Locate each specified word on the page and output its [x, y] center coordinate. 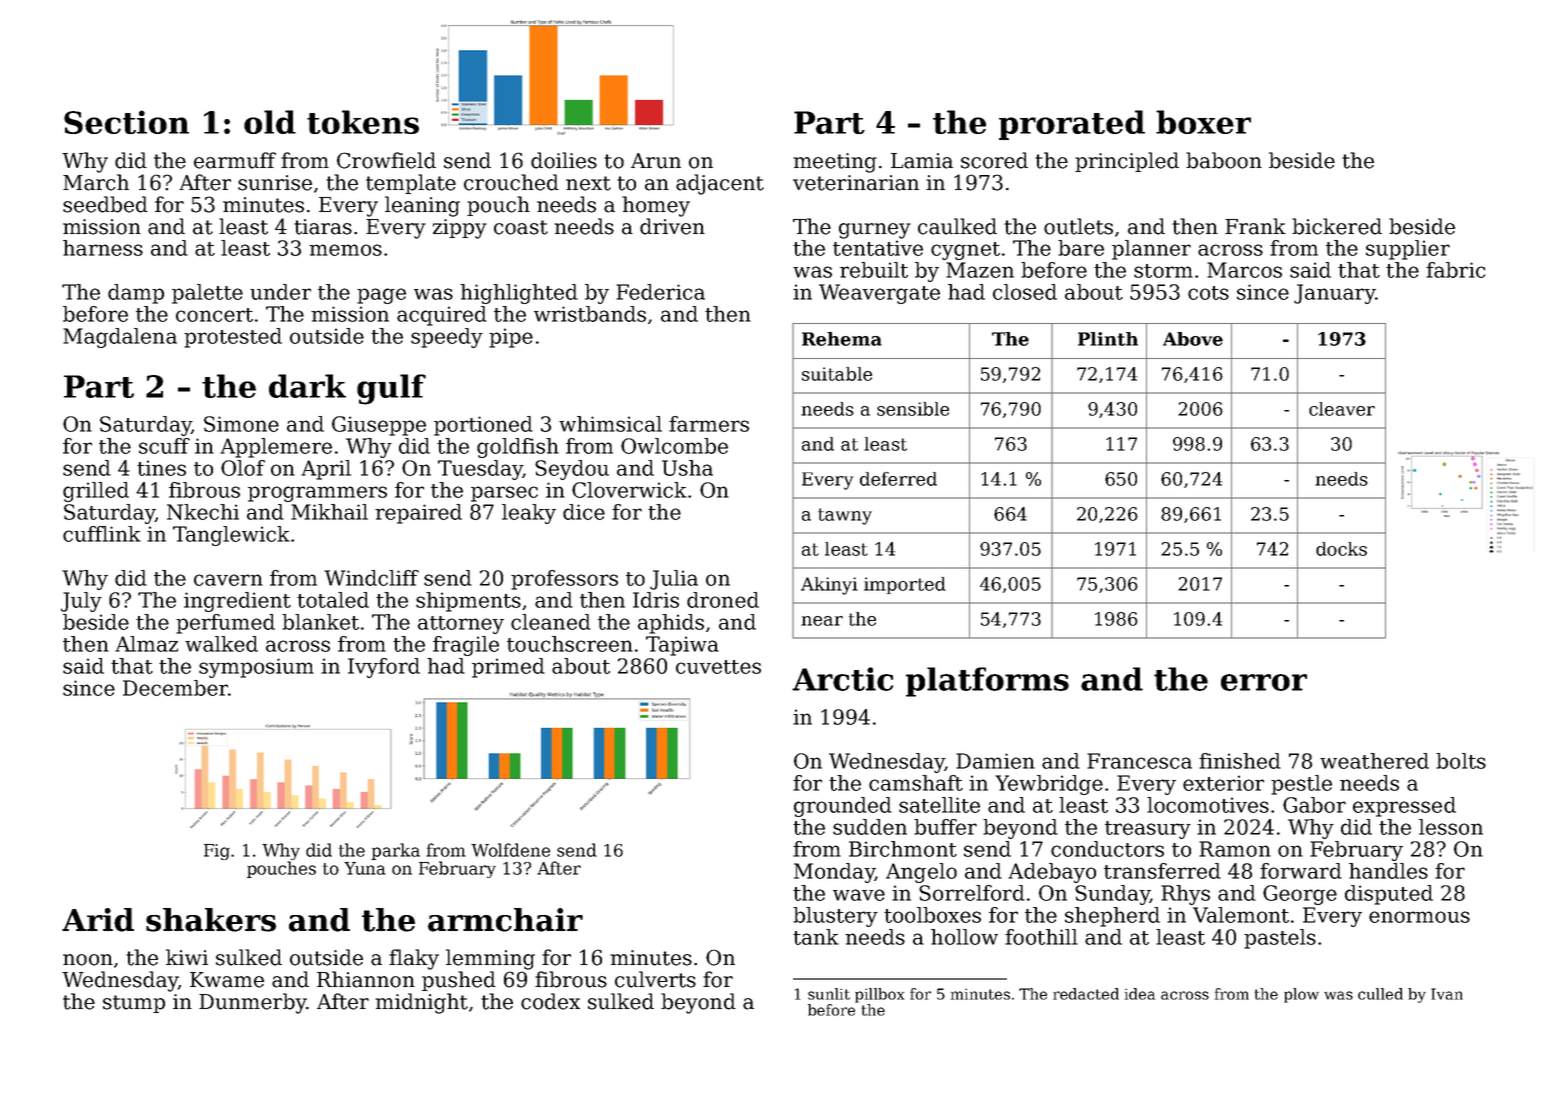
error [1264, 682]
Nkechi [203, 512]
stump [134, 1004]
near [822, 621]
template [411, 184]
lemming [490, 959]
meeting [835, 163]
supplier [1408, 250]
